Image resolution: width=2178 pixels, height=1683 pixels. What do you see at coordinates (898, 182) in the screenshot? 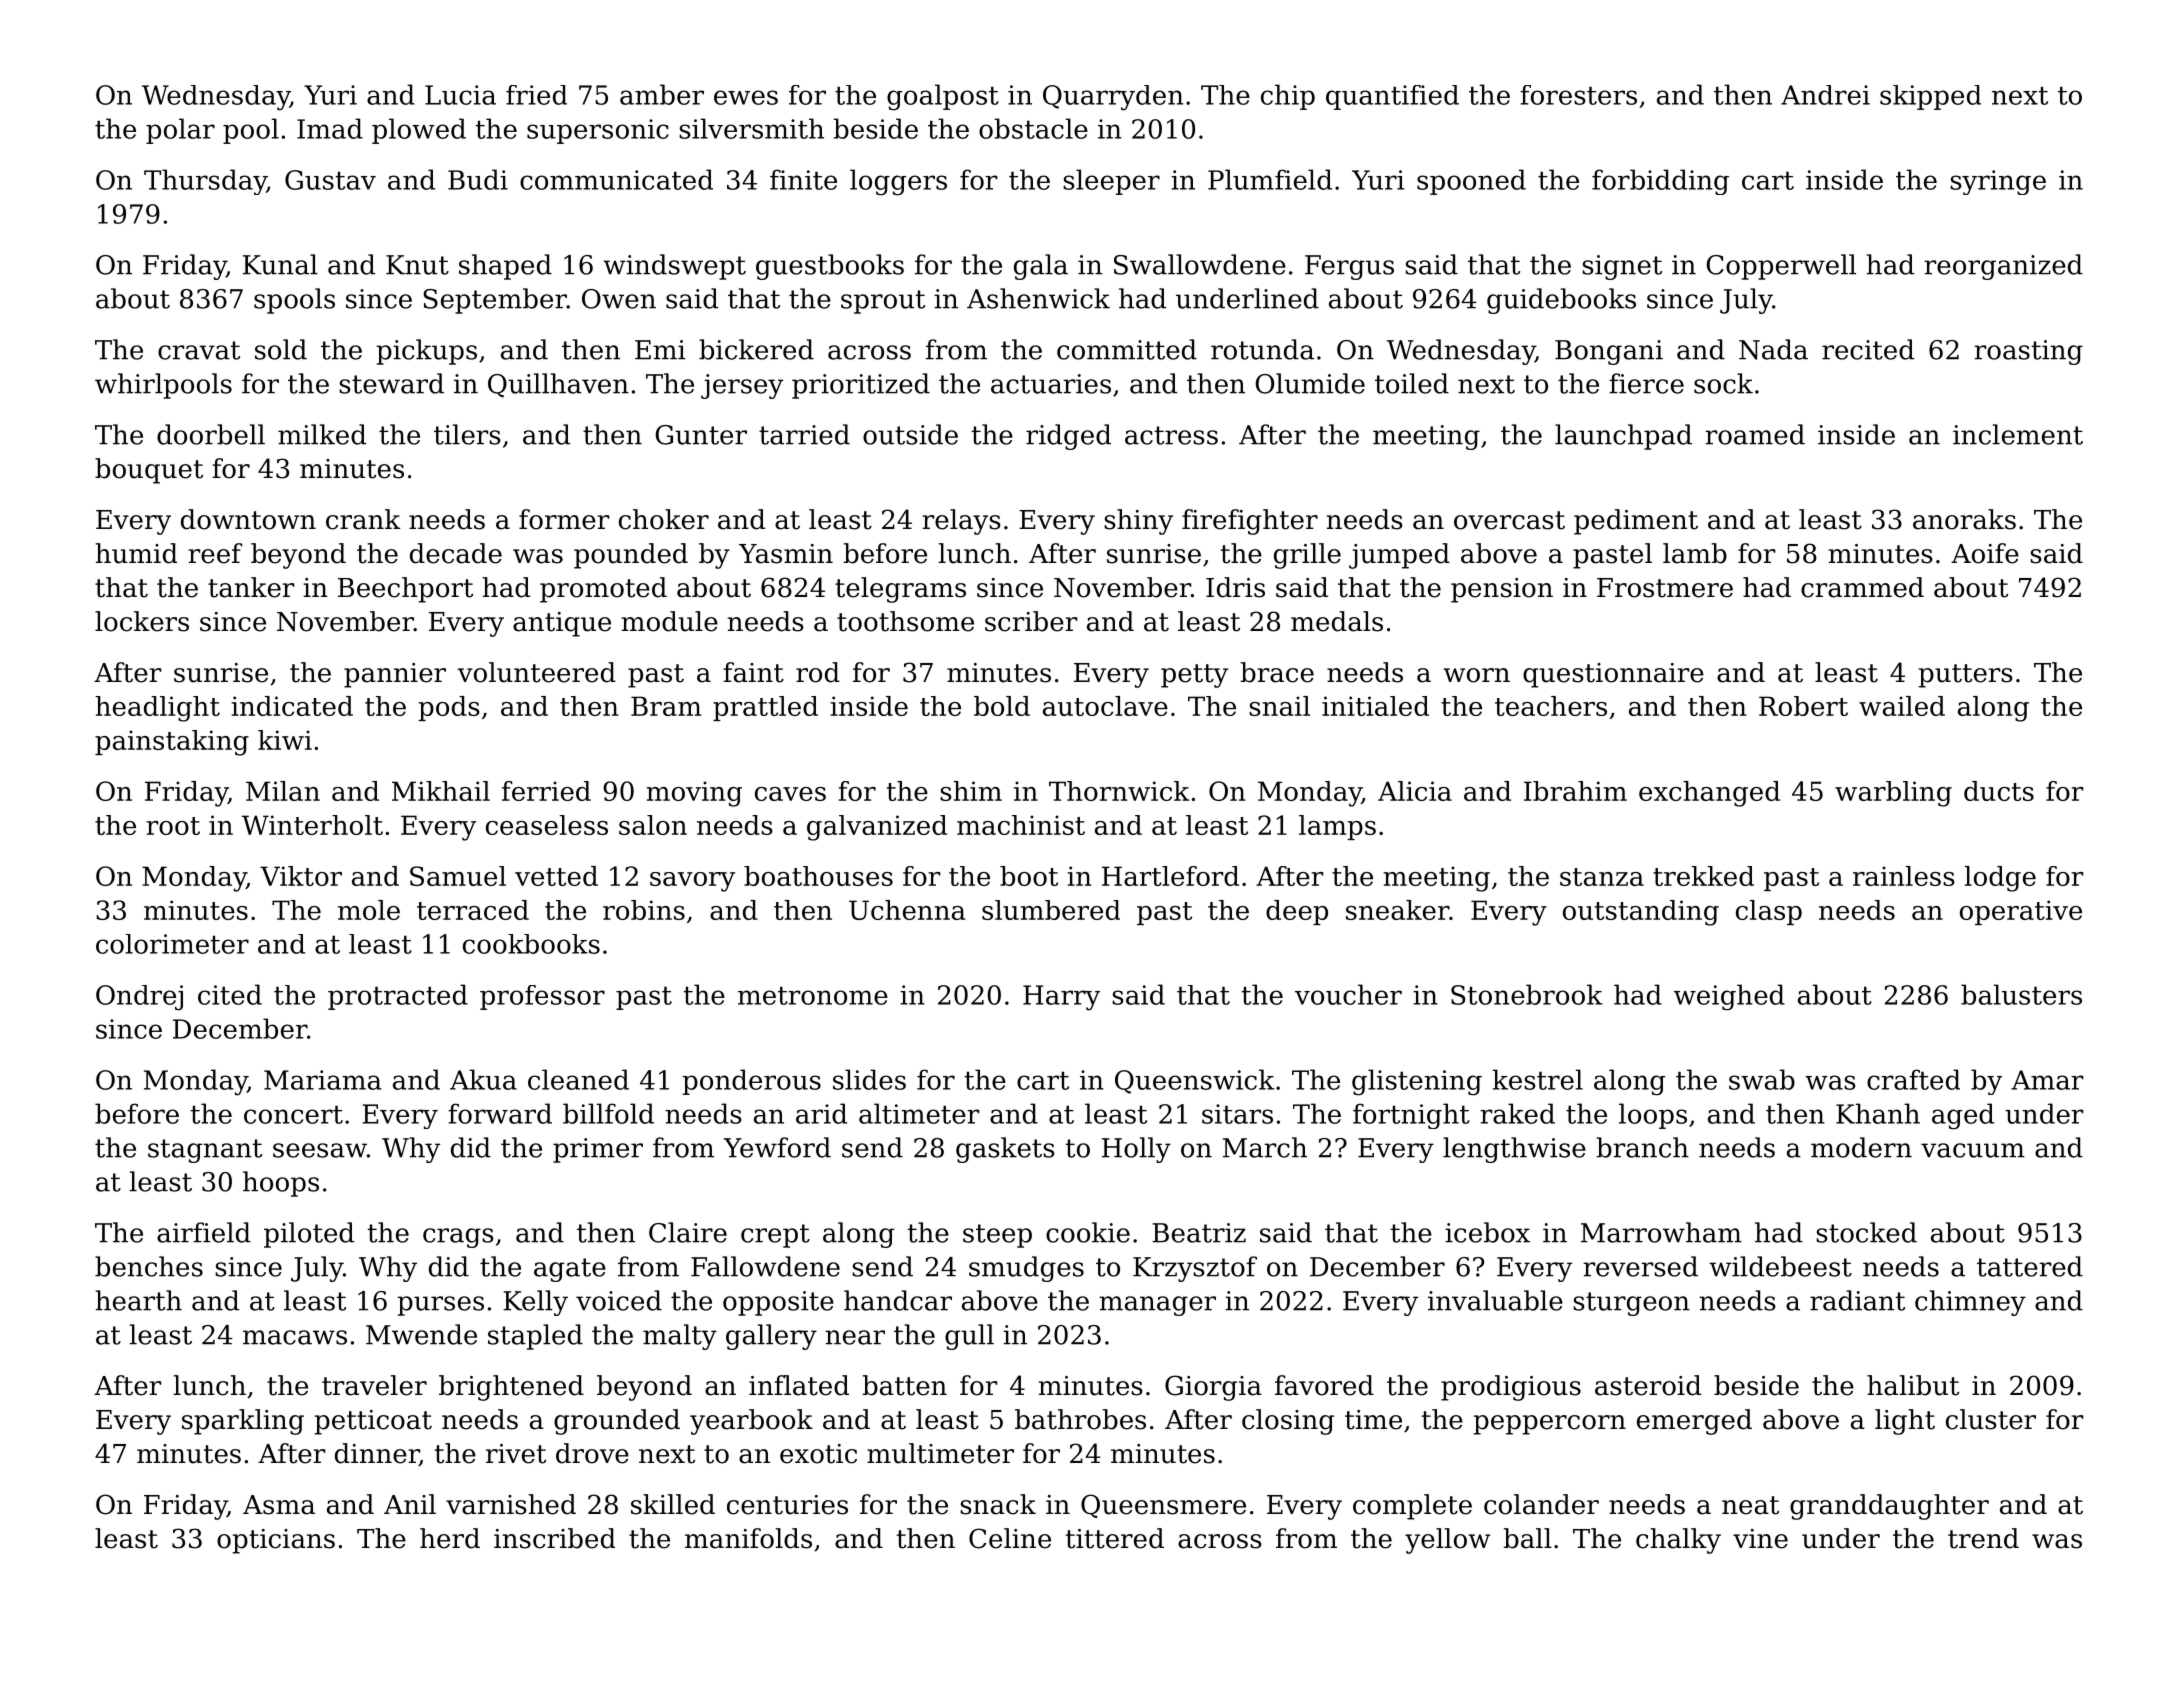
I see `loggers` at bounding box center [898, 182].
